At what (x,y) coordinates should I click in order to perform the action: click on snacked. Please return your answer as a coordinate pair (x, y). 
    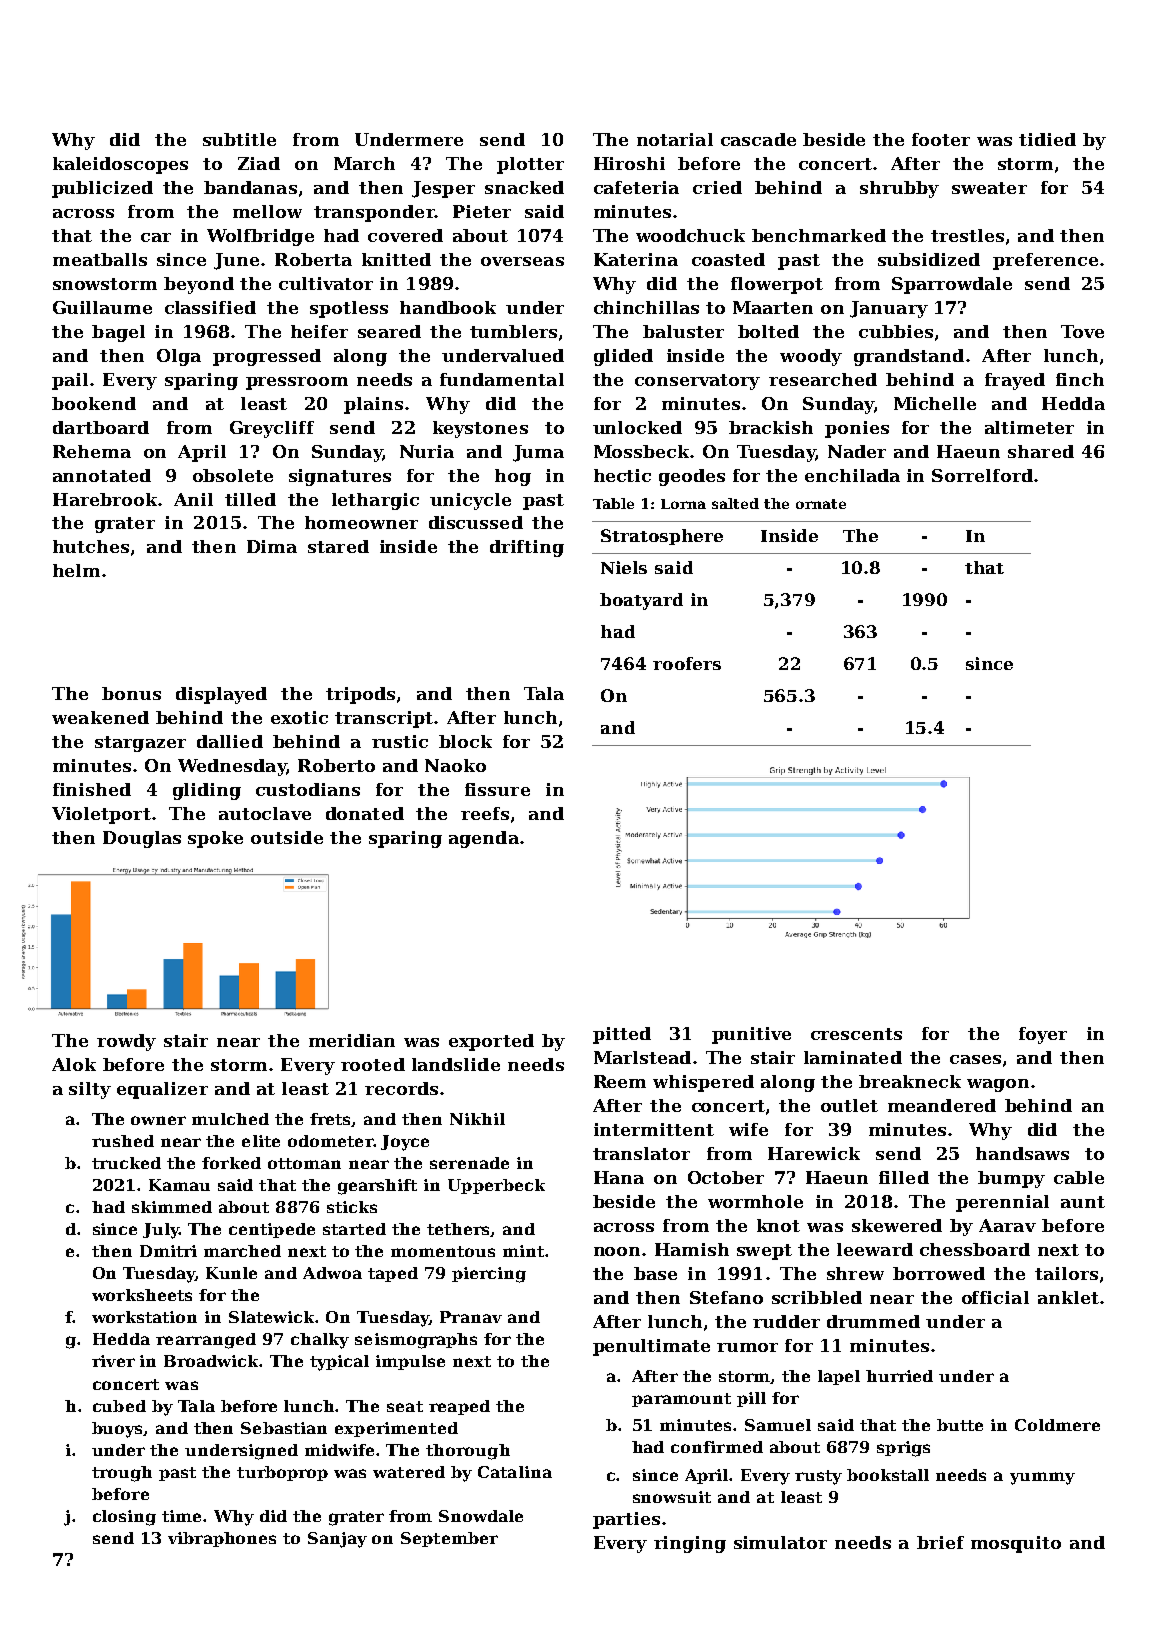
    Looking at the image, I should click on (524, 187).
